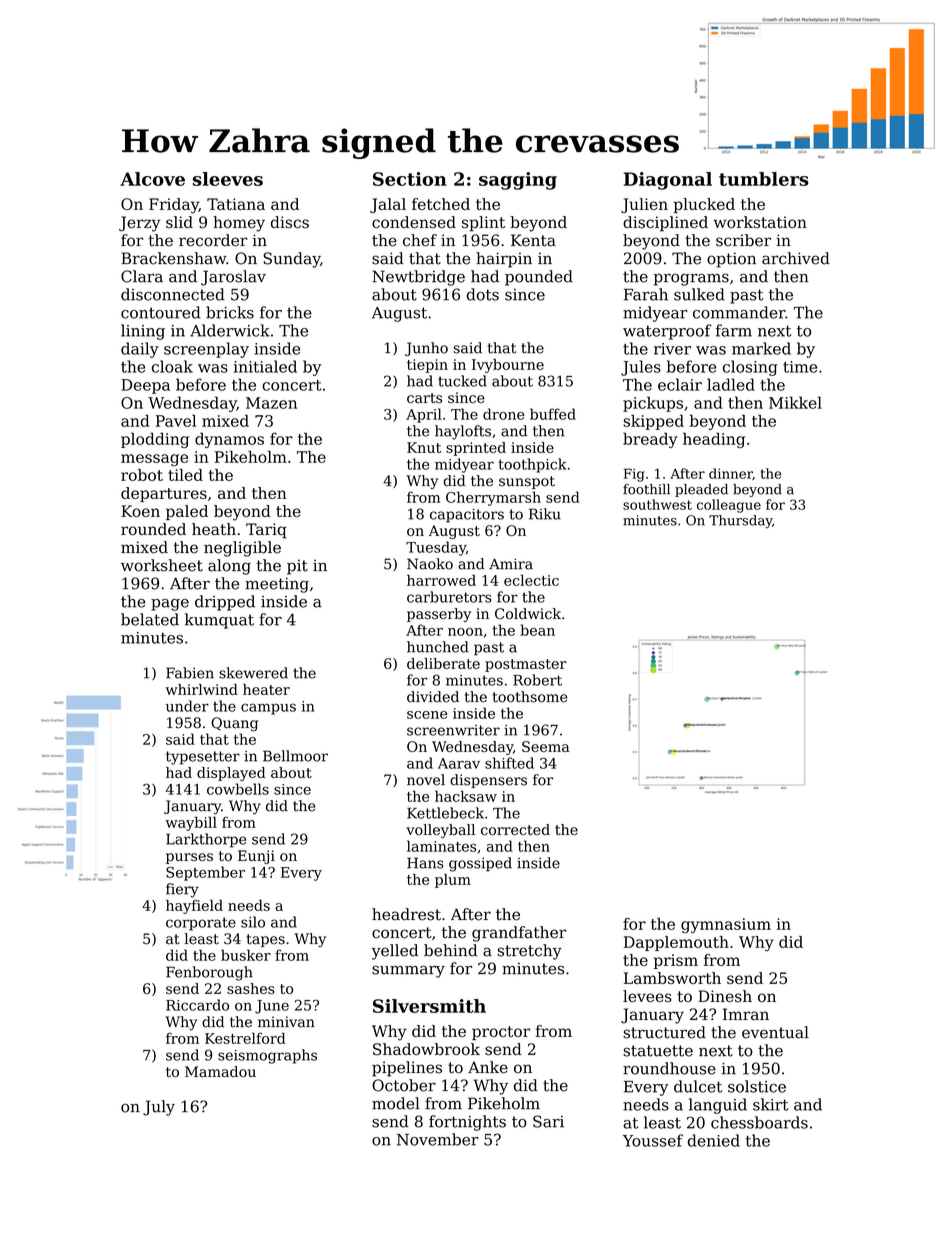 The image size is (952, 1233). Describe the element at coordinates (795, 402) in the document. I see `Mikkel` at that location.
